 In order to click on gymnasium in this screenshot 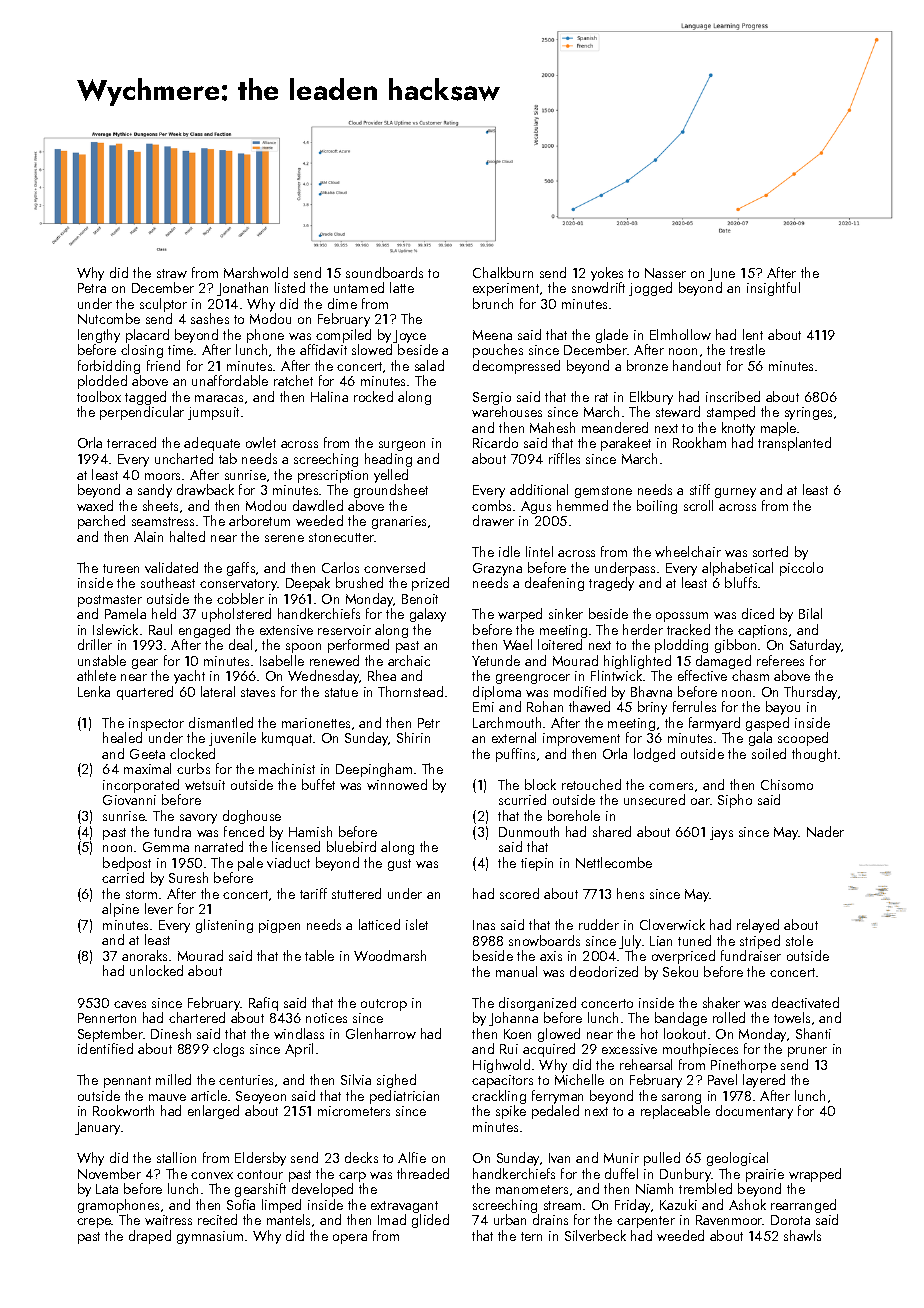, I will do `click(210, 1237)`.
